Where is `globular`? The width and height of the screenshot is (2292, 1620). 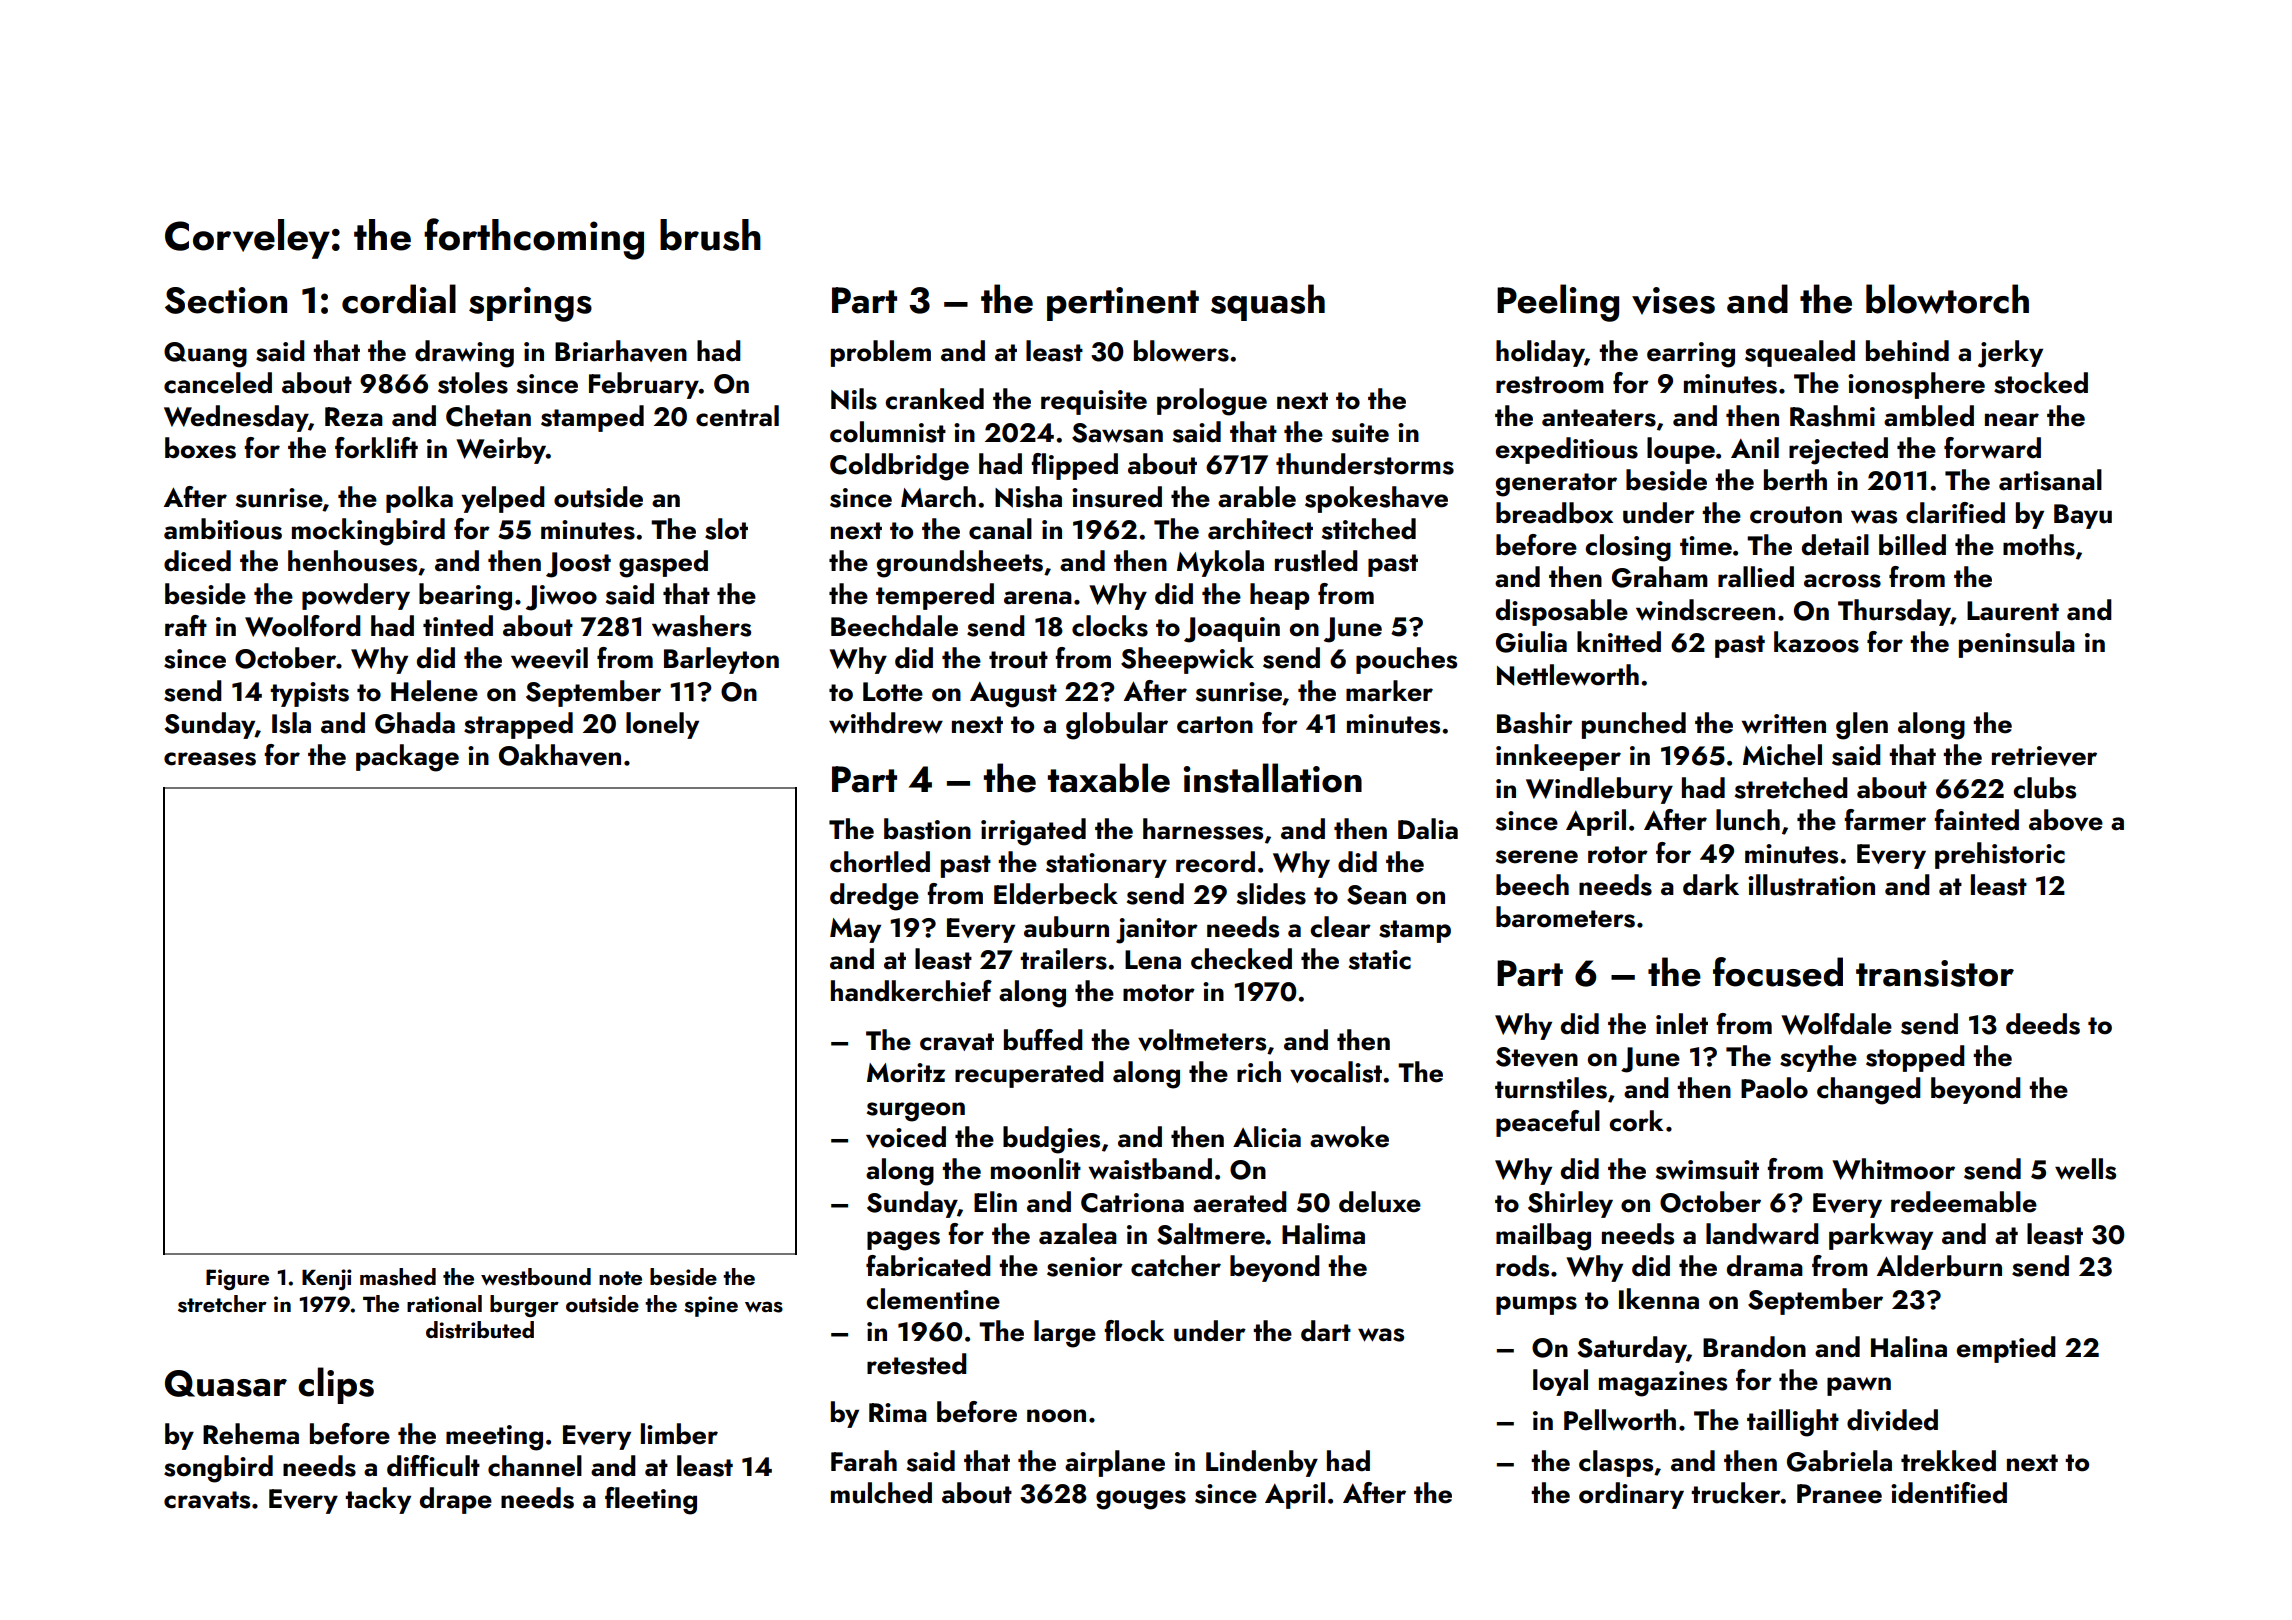 globular is located at coordinates (1117, 726).
